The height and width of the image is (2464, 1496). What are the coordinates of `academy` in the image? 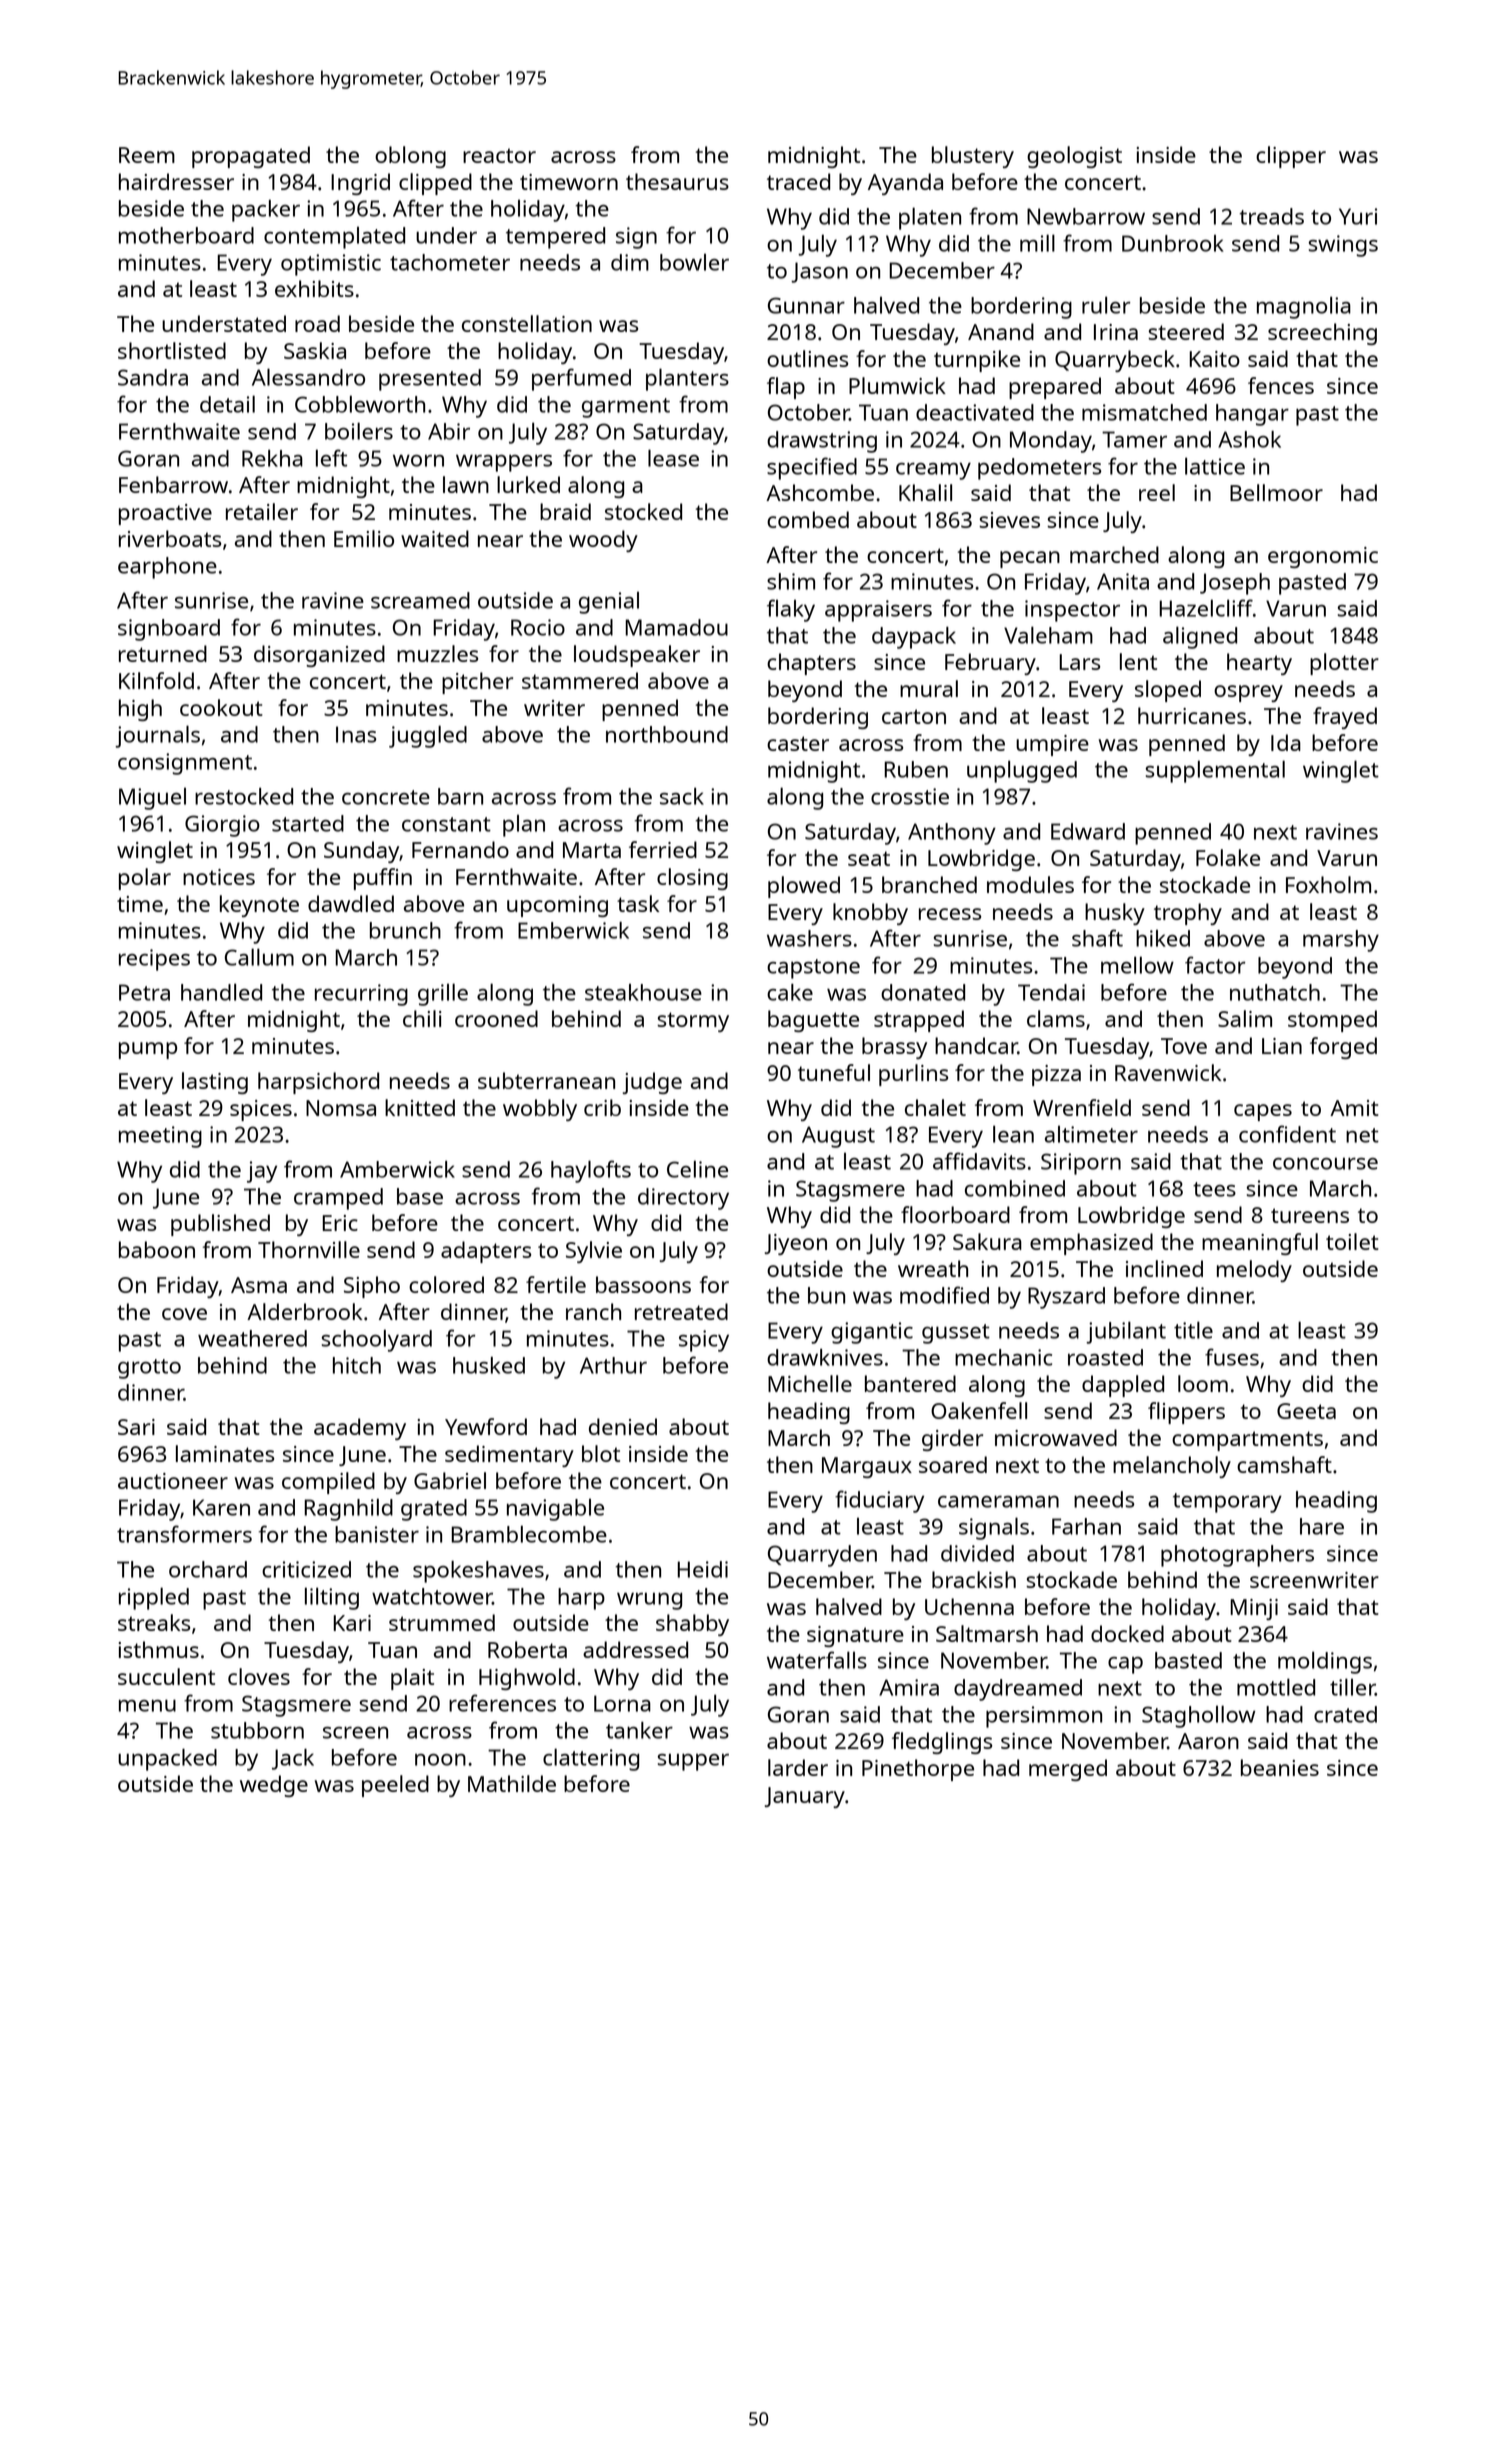 It's located at (360, 1429).
